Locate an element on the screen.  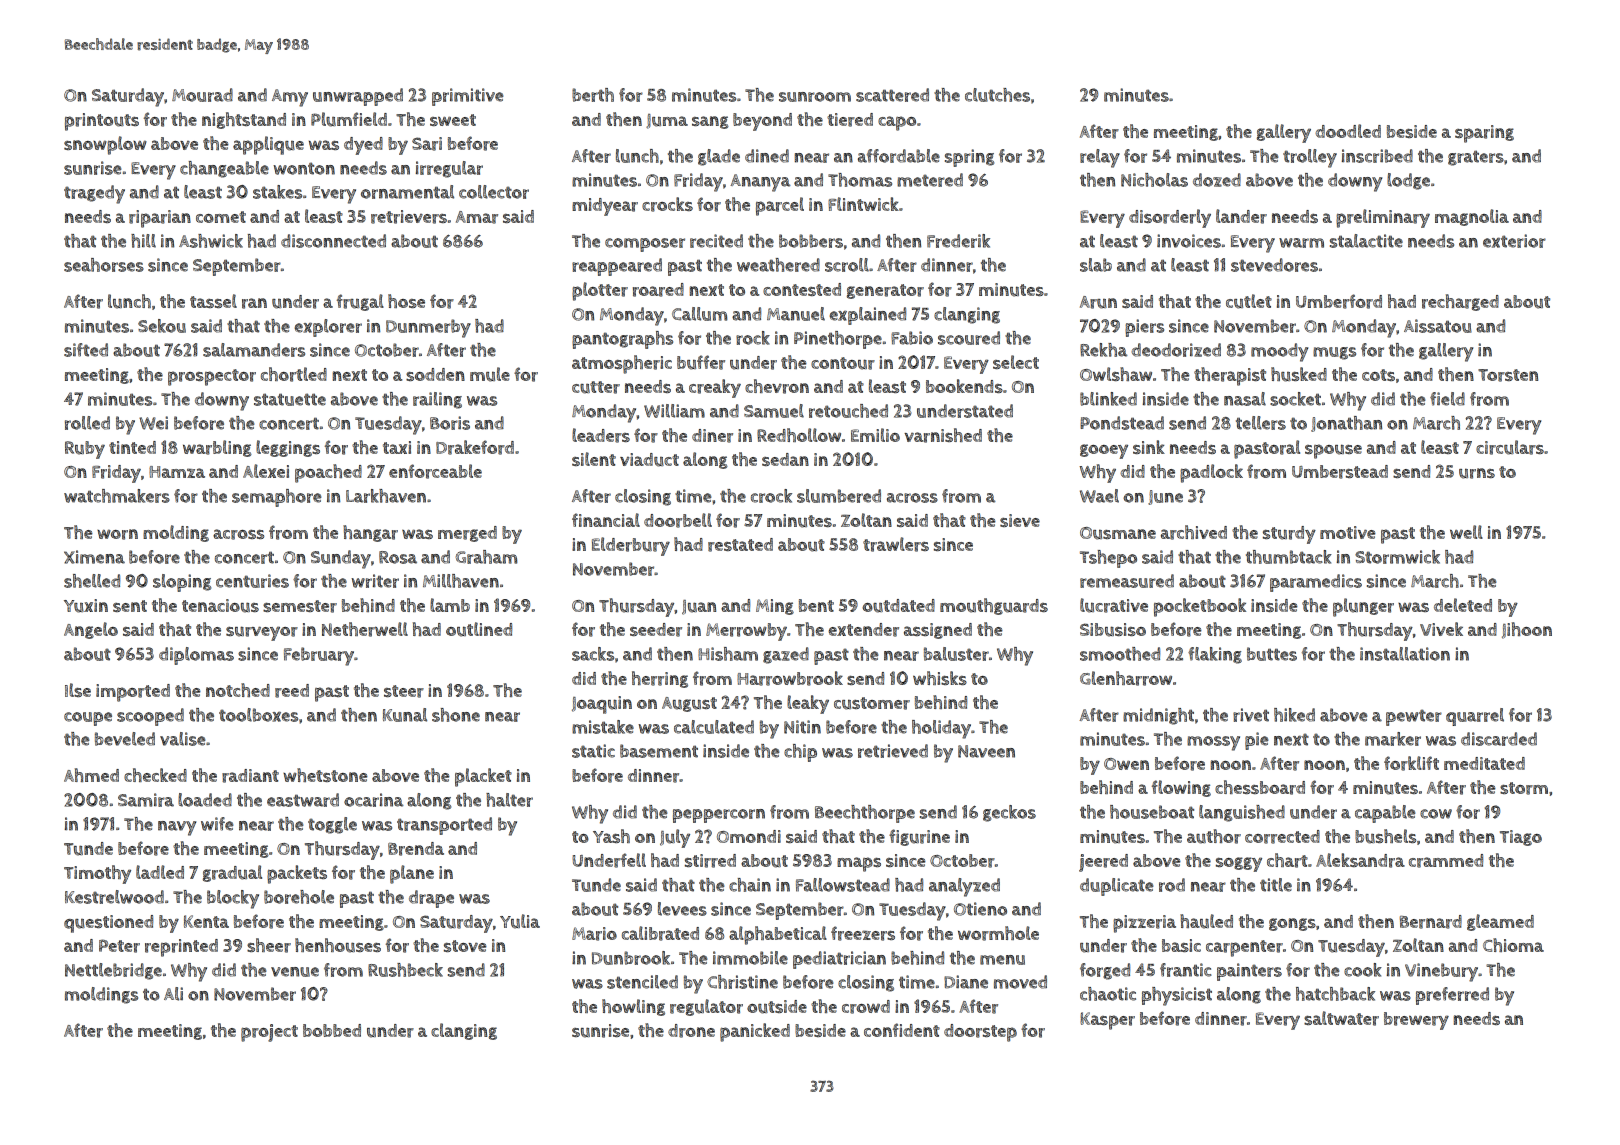
Kasper is located at coordinates (1107, 1021).
